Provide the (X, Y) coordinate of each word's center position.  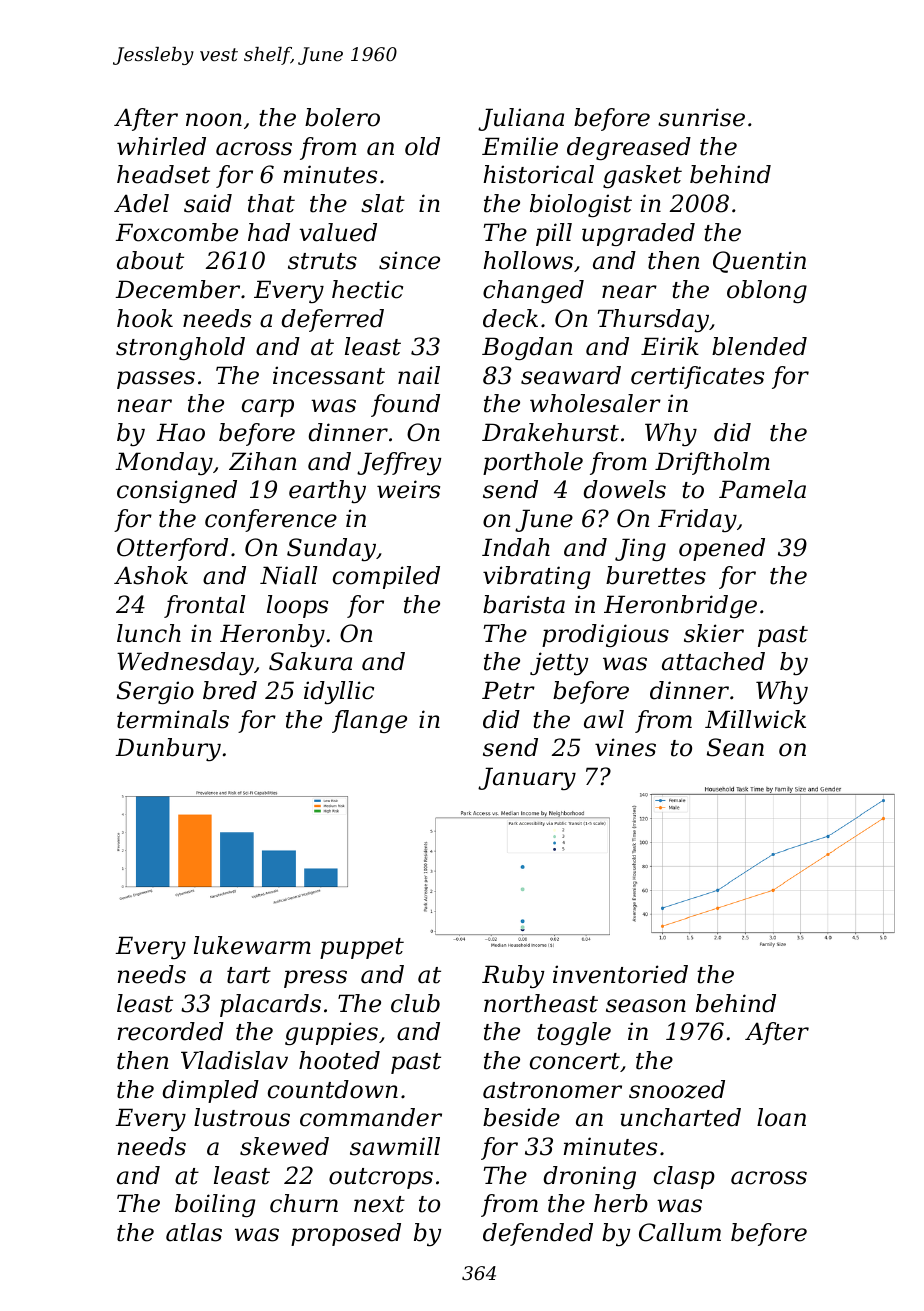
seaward (571, 375)
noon (214, 120)
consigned (177, 491)
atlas (194, 1232)
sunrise (701, 117)
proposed (346, 1234)
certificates (697, 377)
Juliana (521, 119)
